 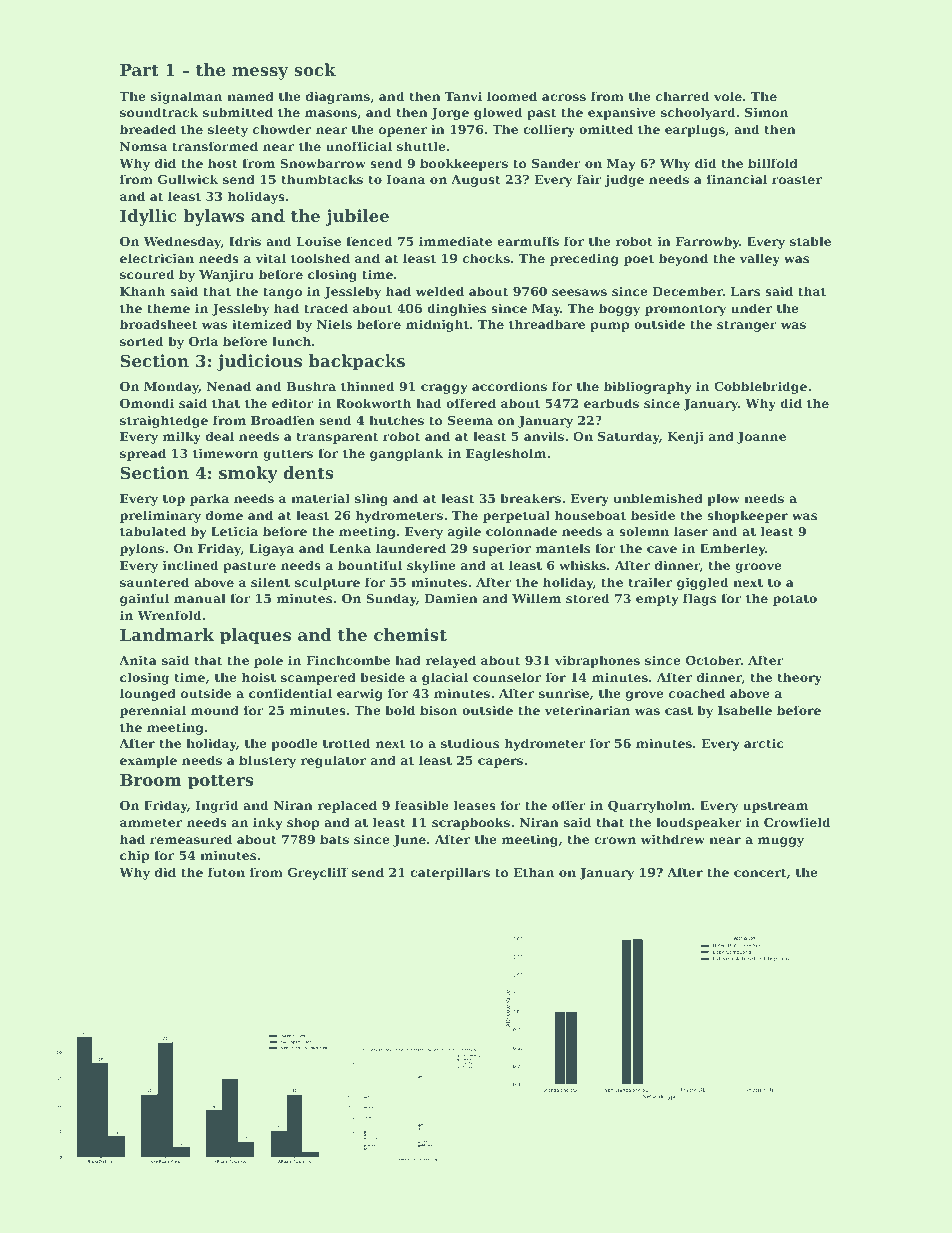 What do you see at coordinates (745, 710) in the document?
I see `Isabelle` at bounding box center [745, 710].
